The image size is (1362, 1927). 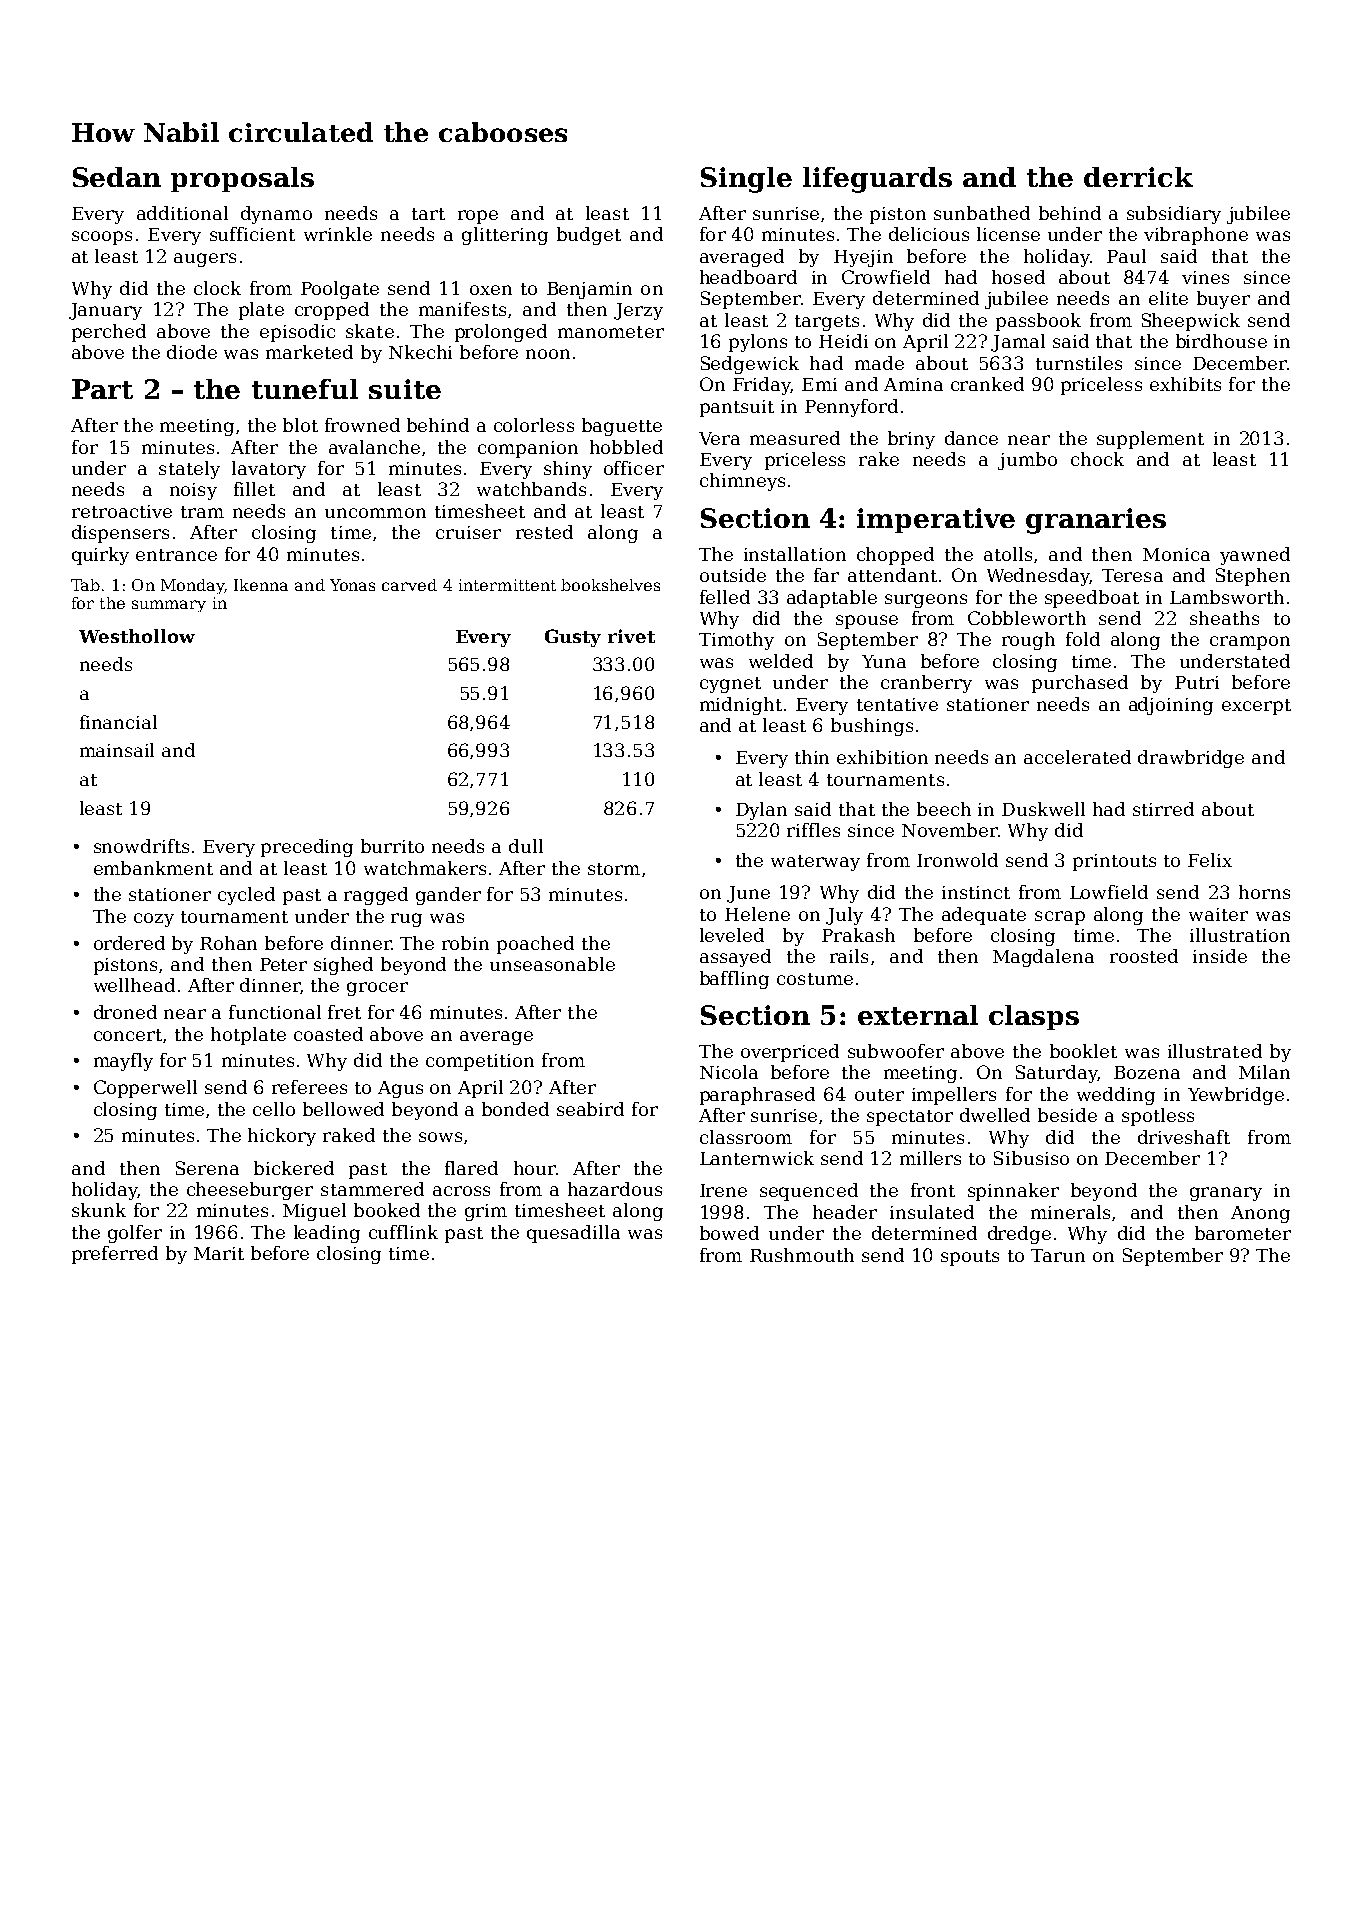 What do you see at coordinates (99, 1210) in the page?
I see `skunk` at bounding box center [99, 1210].
